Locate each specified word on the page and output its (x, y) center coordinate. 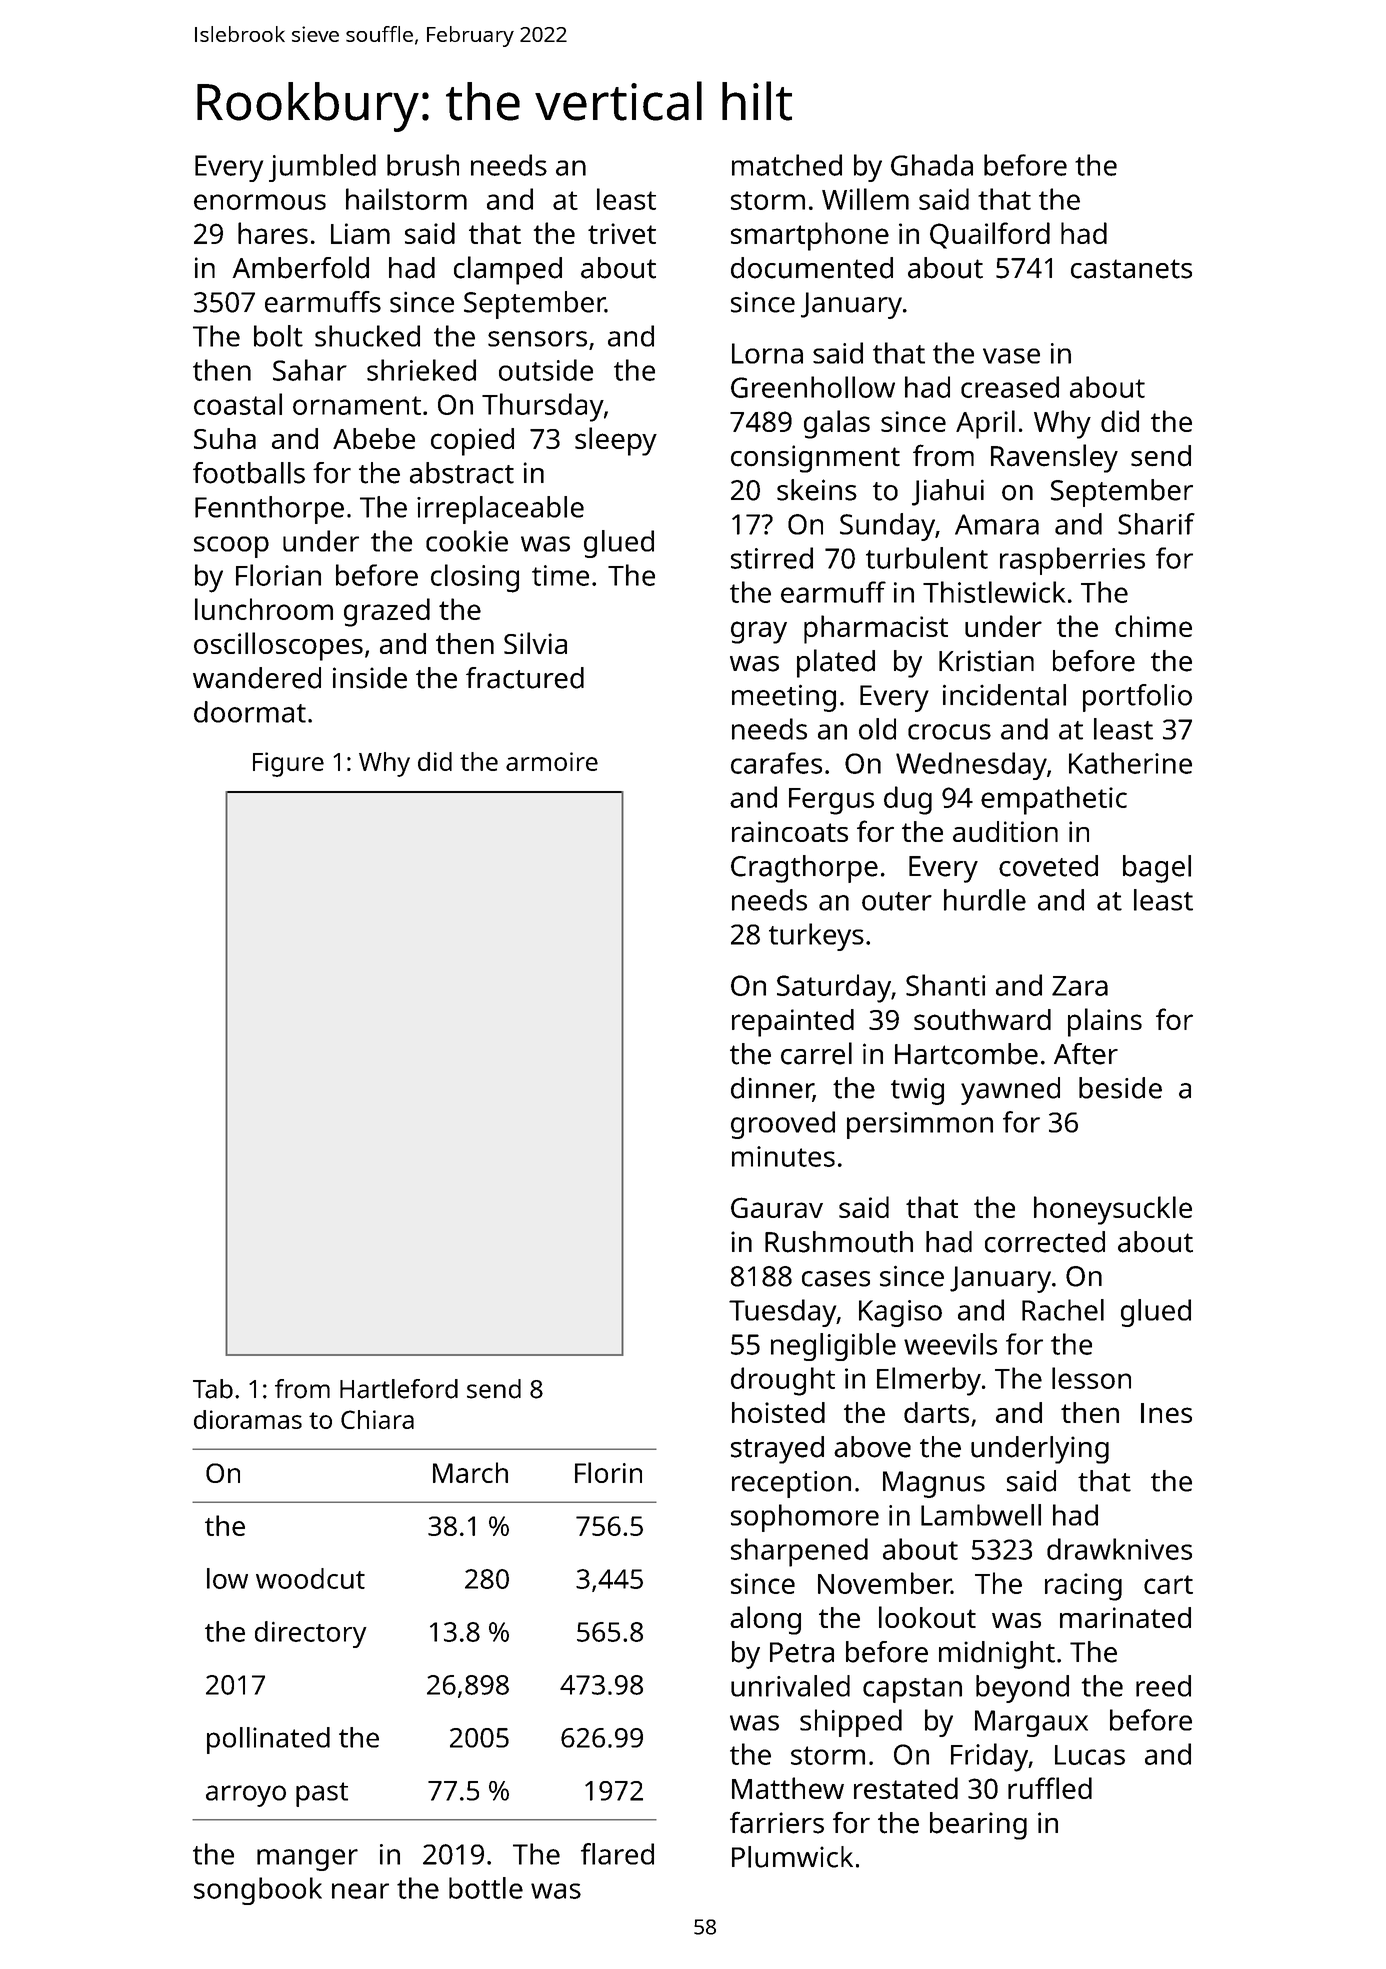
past (322, 1794)
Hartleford (399, 1389)
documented (812, 268)
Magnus (934, 1484)
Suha (225, 438)
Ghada (932, 165)
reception (791, 1484)
